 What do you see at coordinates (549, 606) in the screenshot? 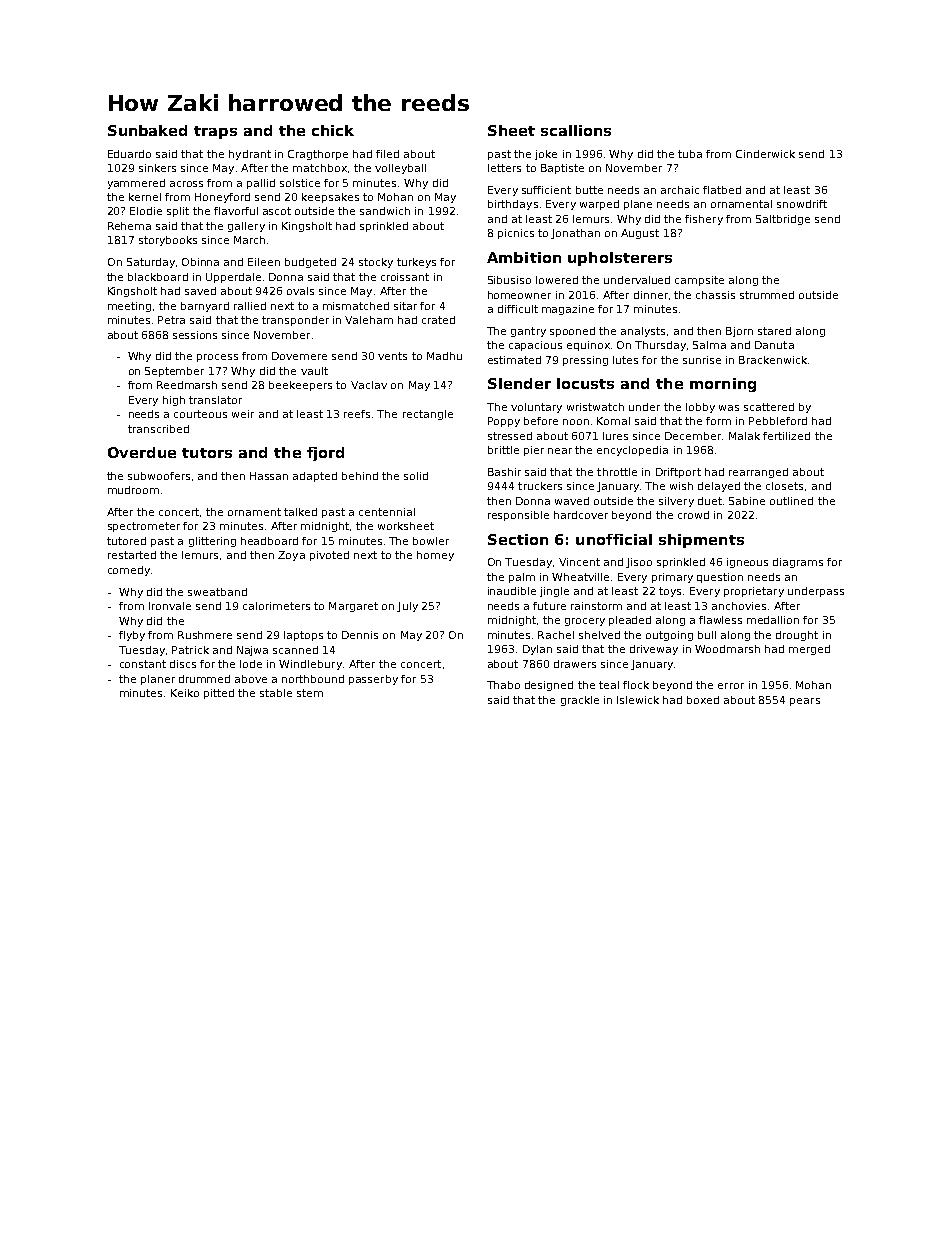
I see `future` at bounding box center [549, 606].
